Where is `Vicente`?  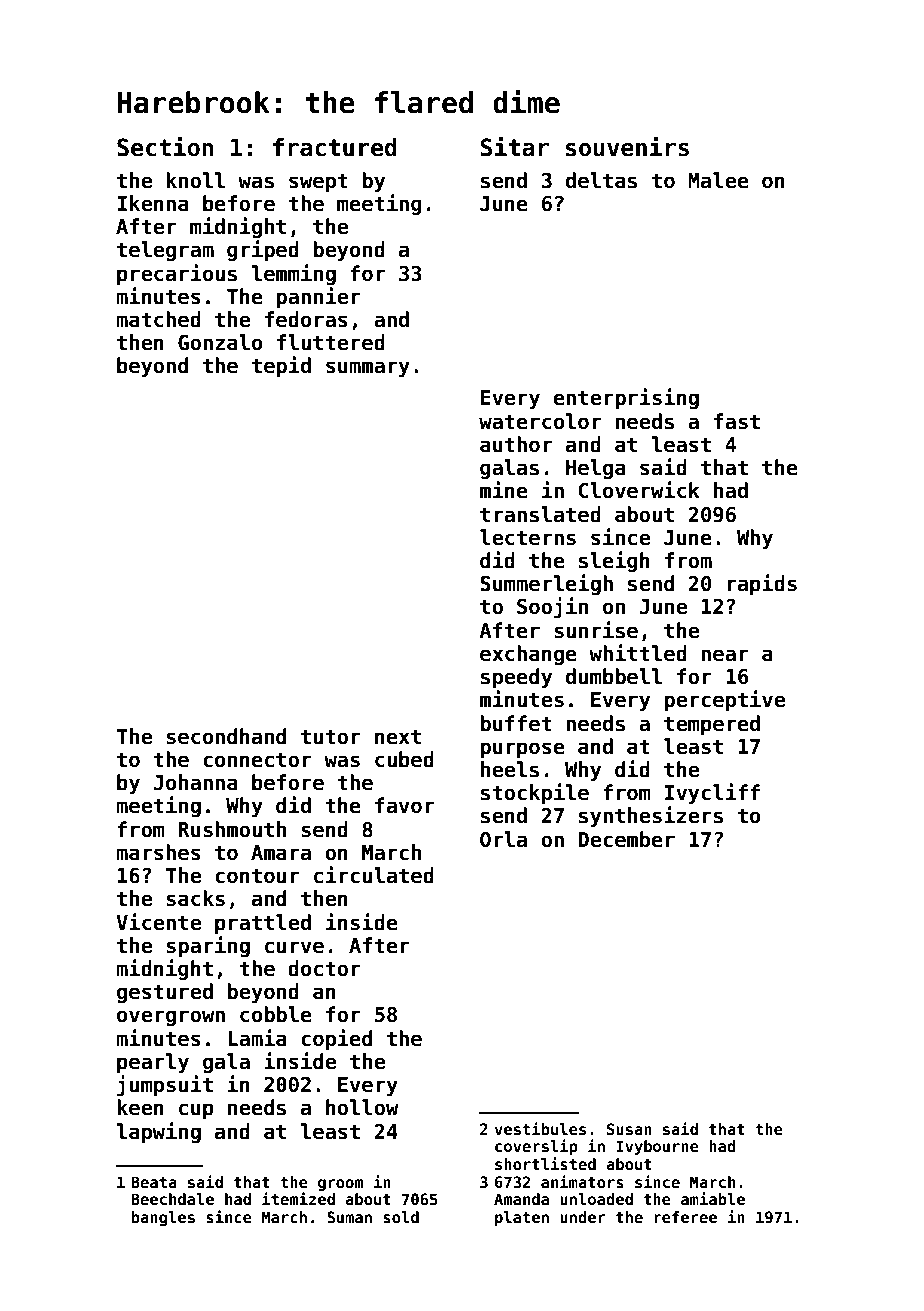
Vicente is located at coordinates (158, 922).
